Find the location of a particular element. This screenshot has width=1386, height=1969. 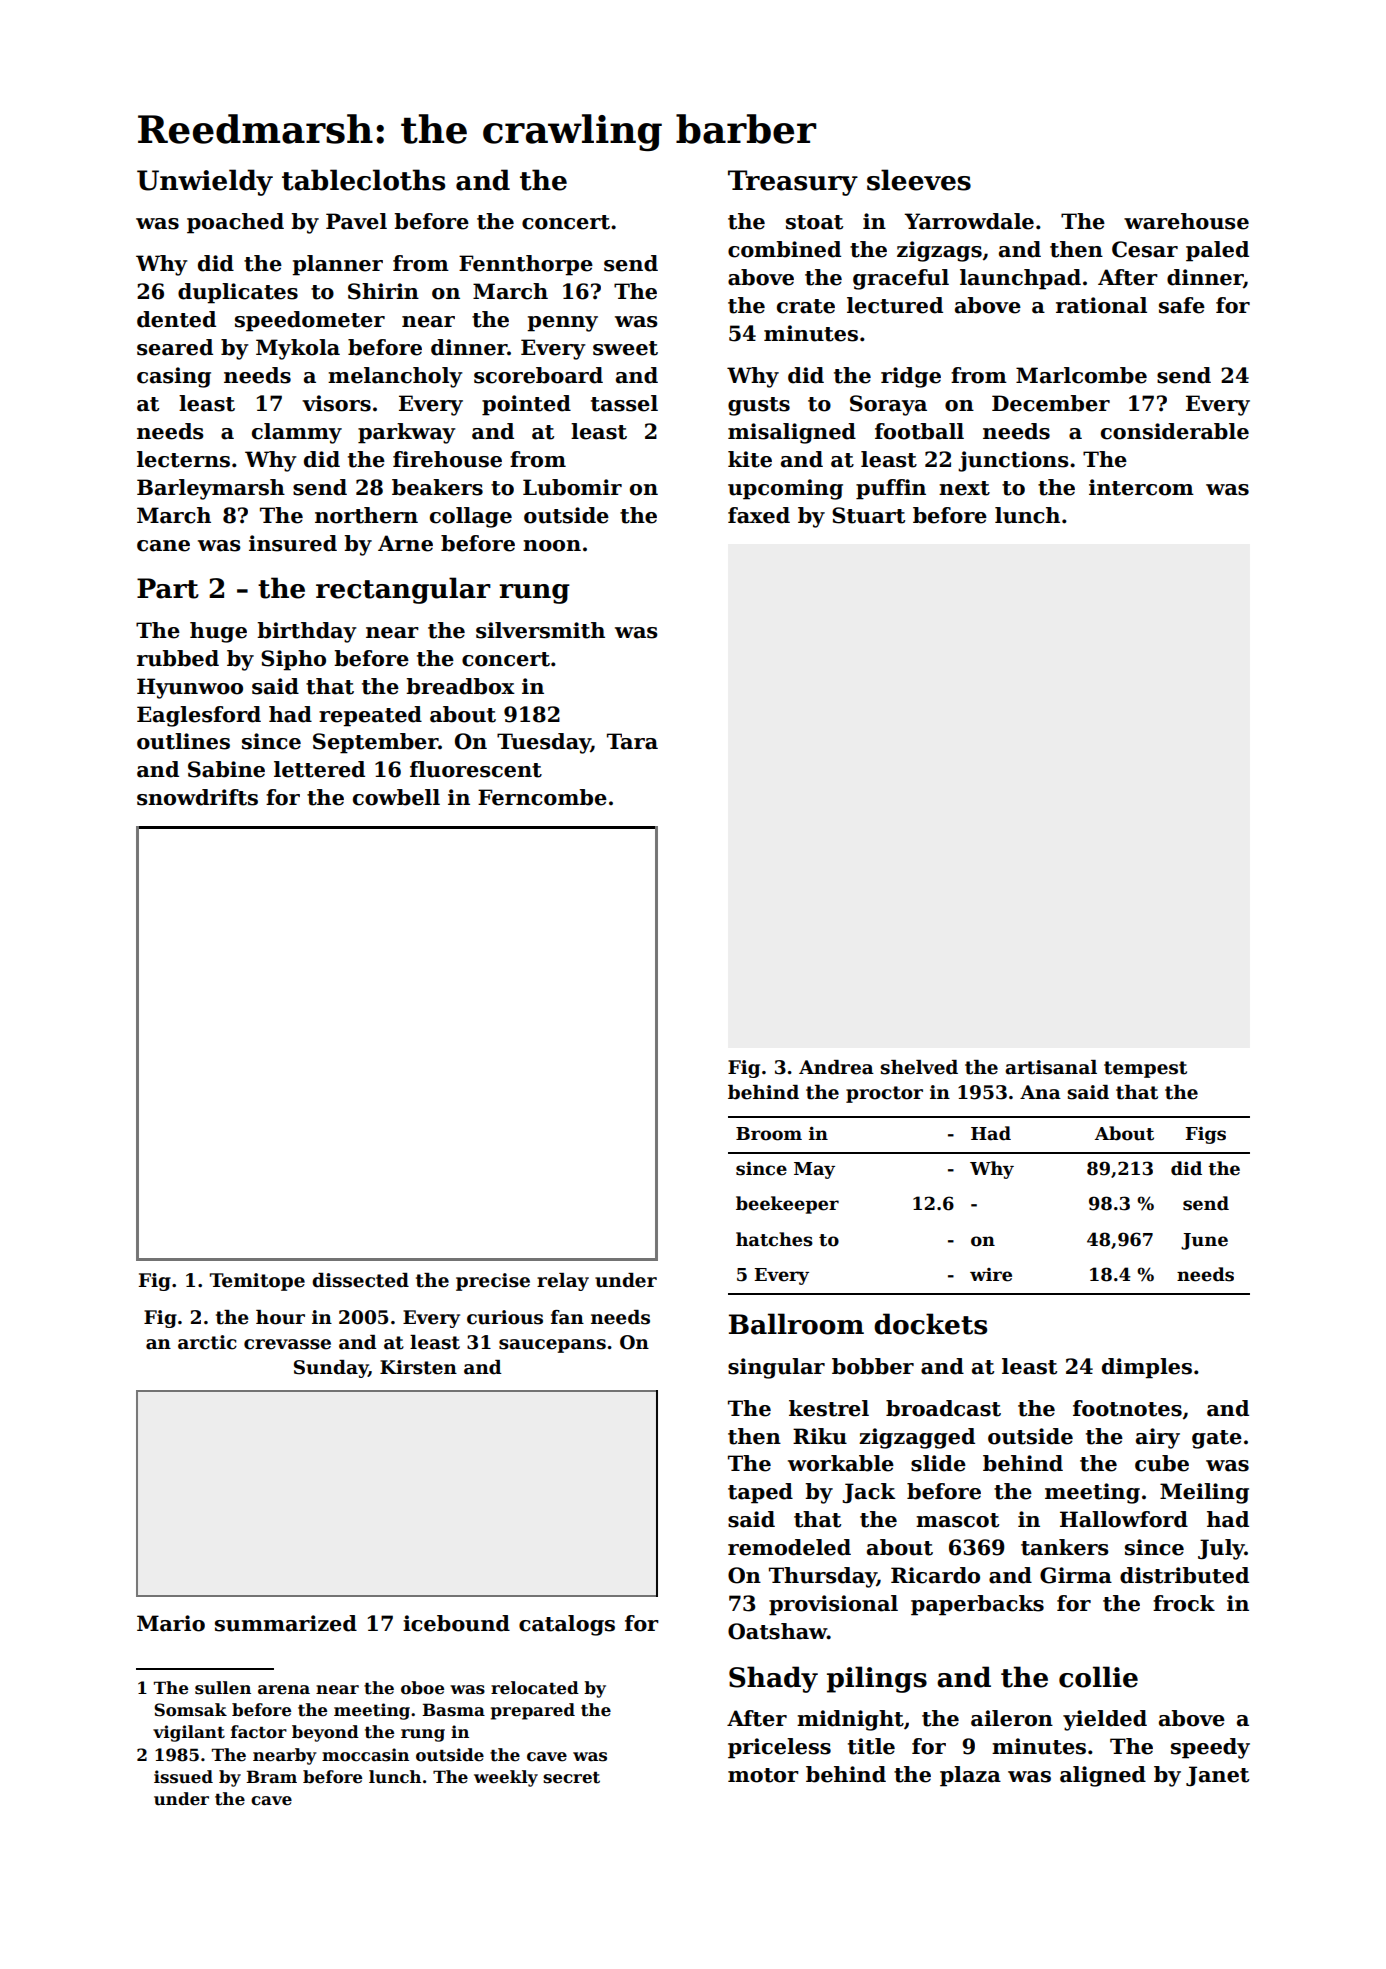

plaza is located at coordinates (970, 1776).
